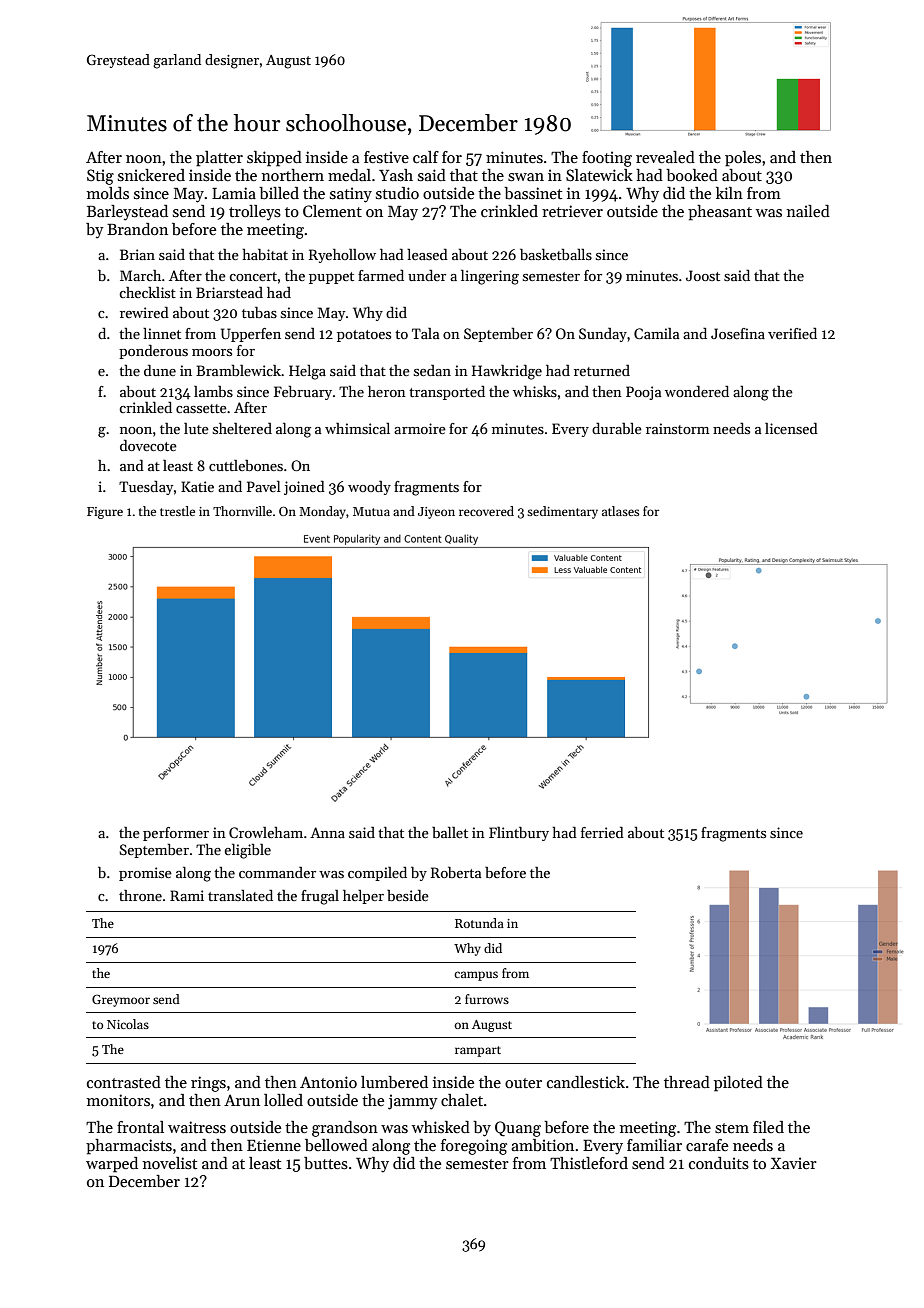 This screenshot has width=924, height=1308. I want to click on verified, so click(792, 333).
